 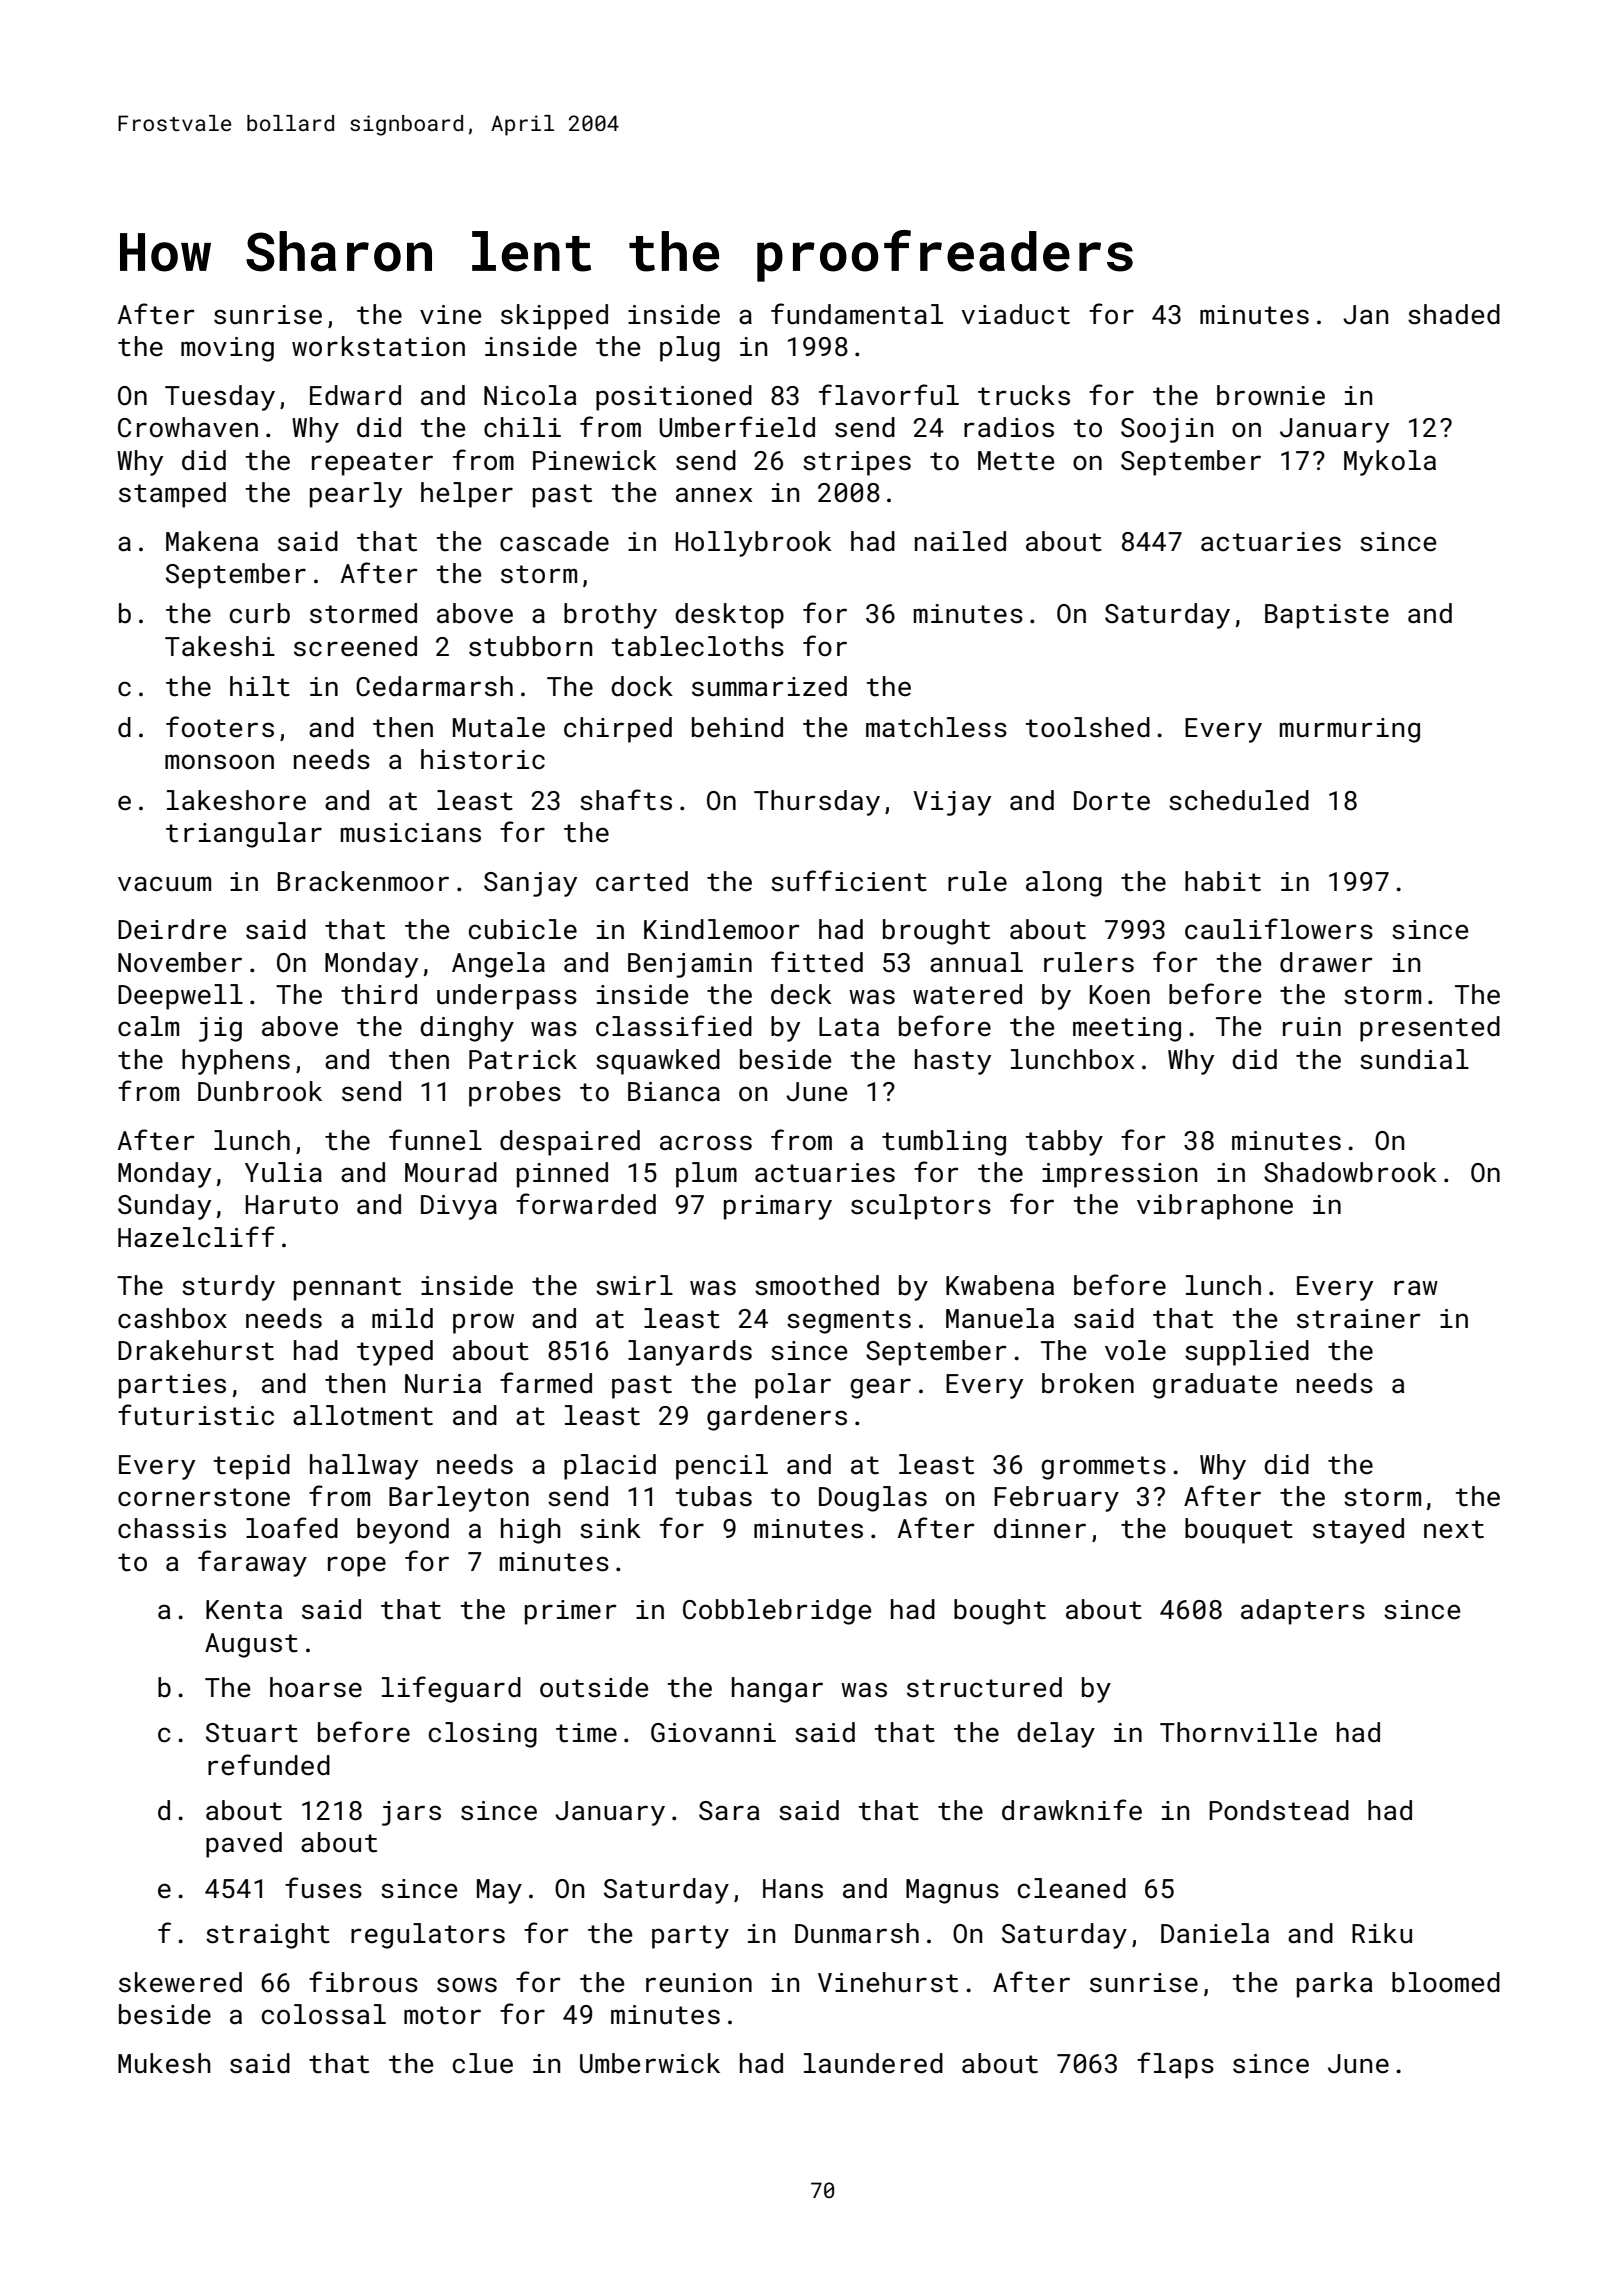 What do you see at coordinates (1238, 1732) in the document?
I see `Thornville` at bounding box center [1238, 1732].
